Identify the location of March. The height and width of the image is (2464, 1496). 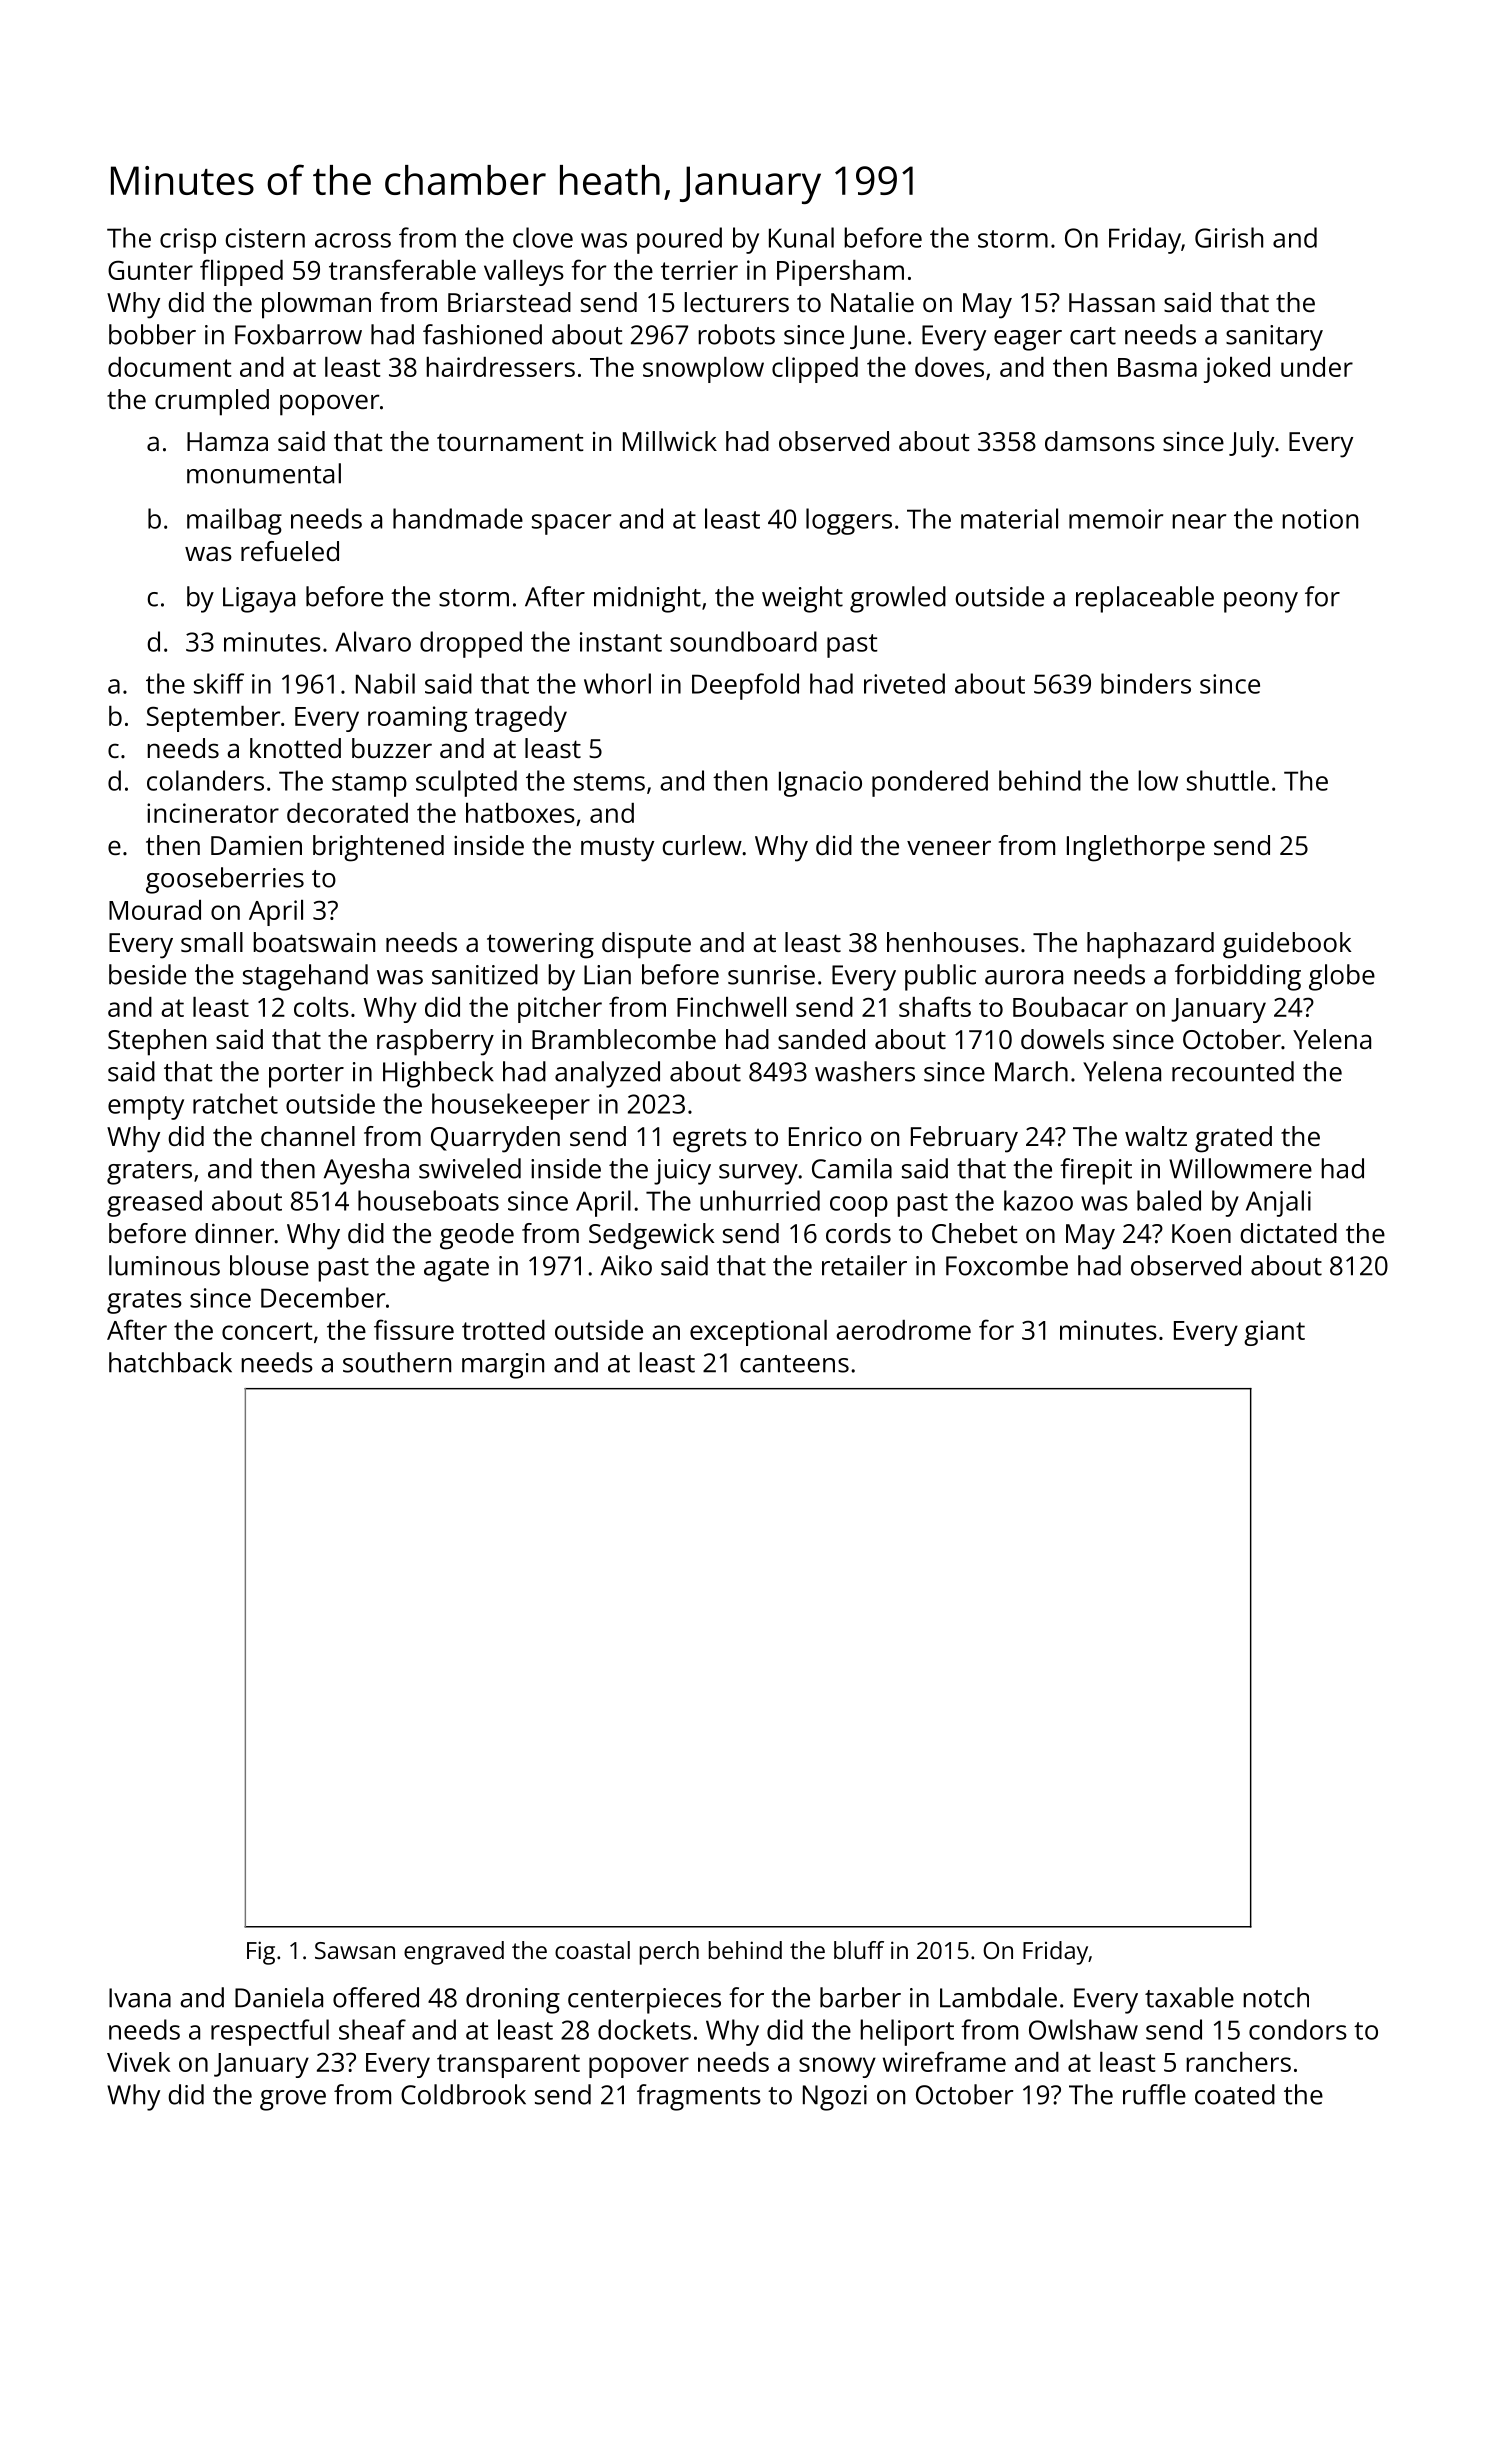
(1031, 1071).
